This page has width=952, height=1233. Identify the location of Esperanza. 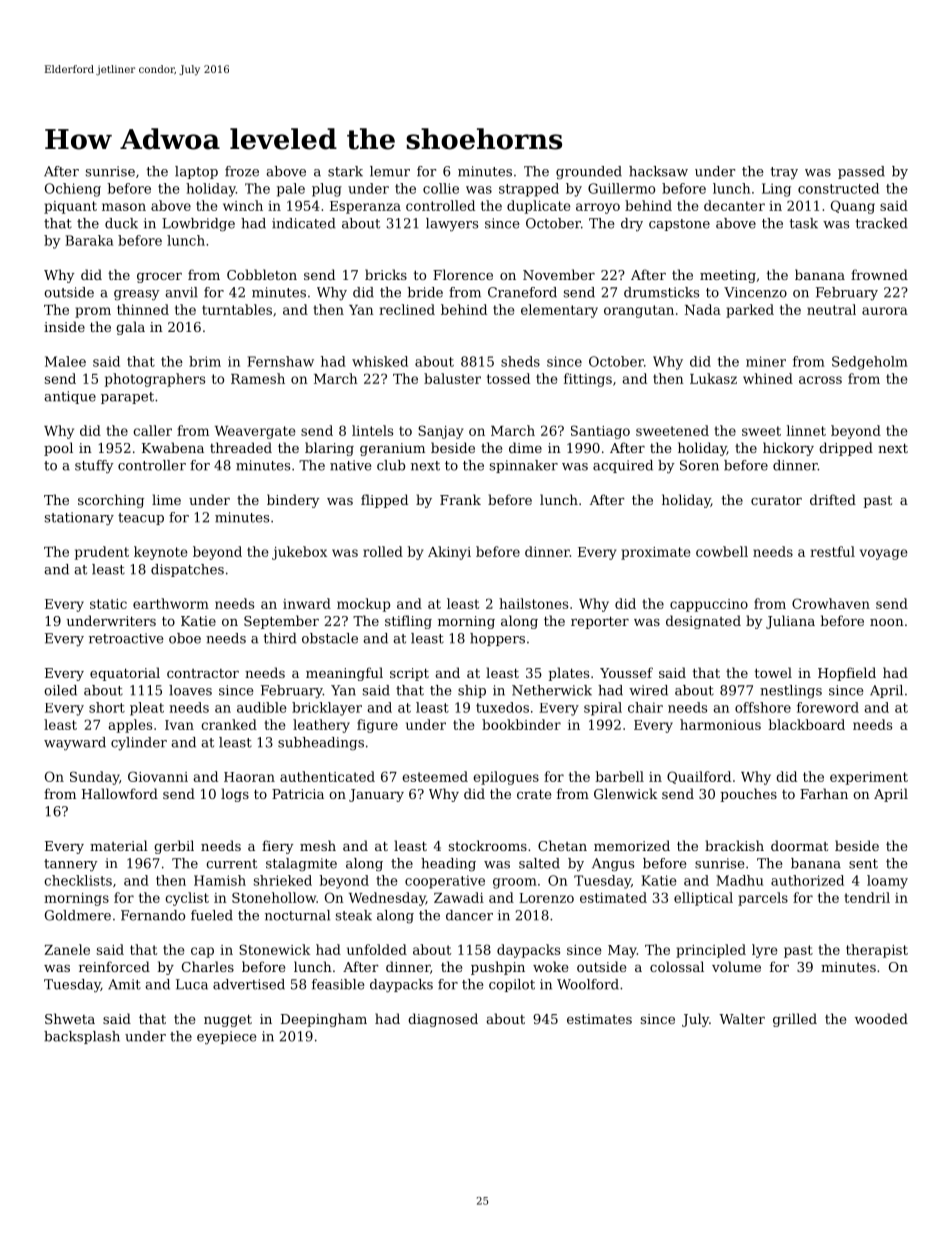
(365, 207).
